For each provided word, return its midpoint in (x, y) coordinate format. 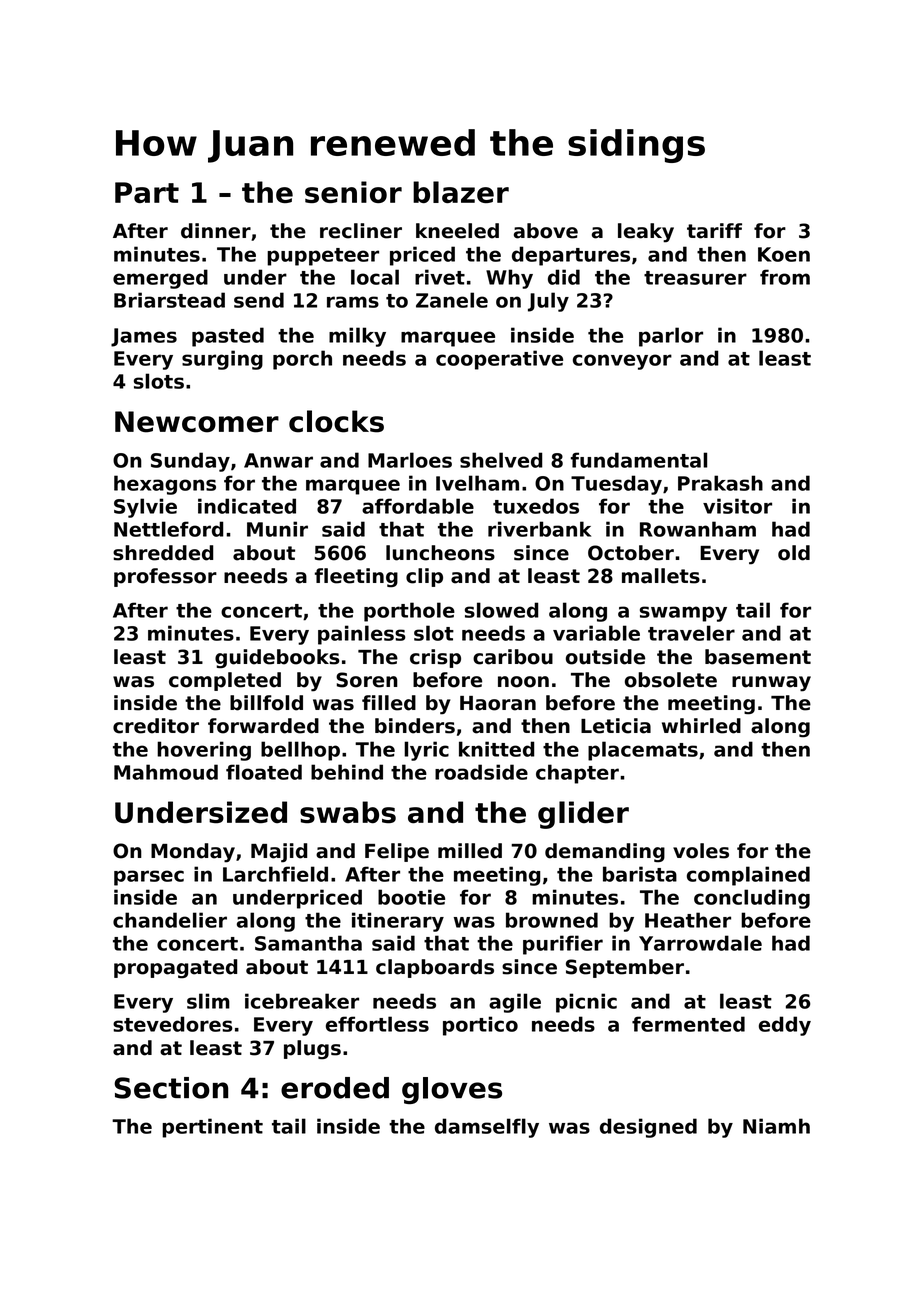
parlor (671, 337)
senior (353, 192)
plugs (312, 1050)
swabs (348, 812)
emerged (160, 279)
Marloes (410, 460)
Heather (688, 920)
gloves (452, 1090)
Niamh (776, 1126)
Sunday (190, 462)
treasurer (695, 278)
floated (264, 772)
